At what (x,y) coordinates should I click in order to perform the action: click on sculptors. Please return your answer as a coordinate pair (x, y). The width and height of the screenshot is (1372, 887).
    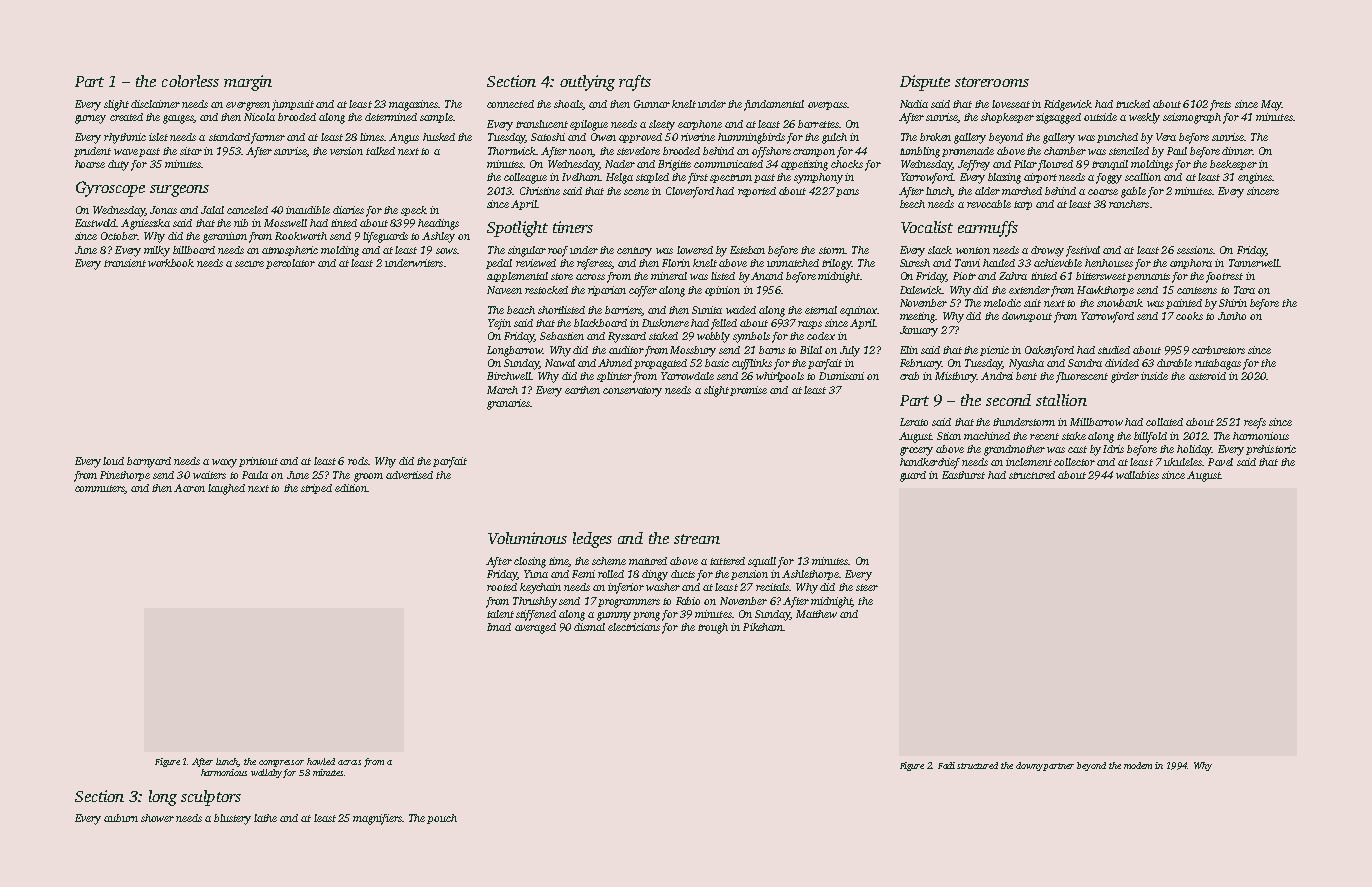
    Looking at the image, I should click on (211, 798).
